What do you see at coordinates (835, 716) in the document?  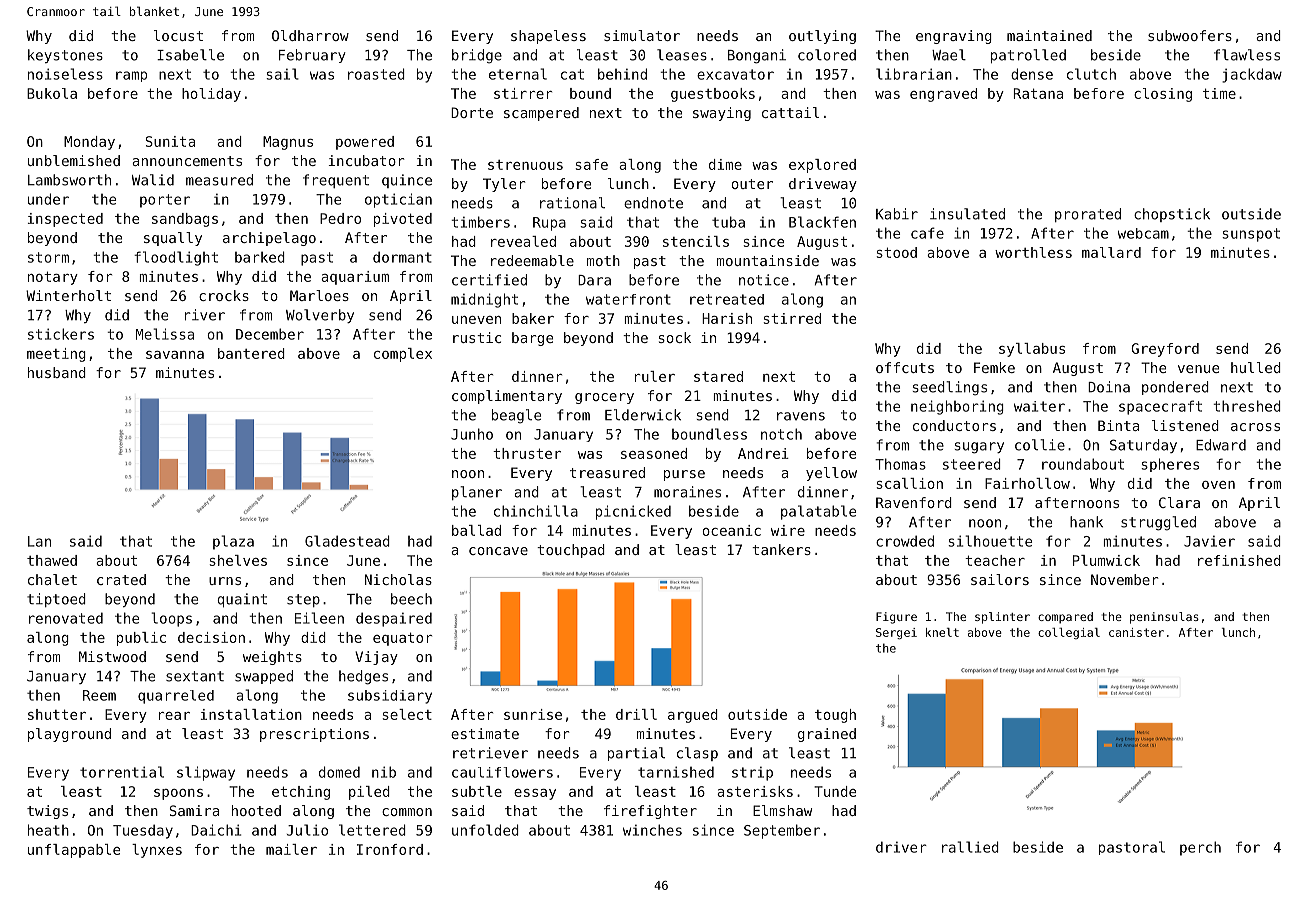 I see `tough` at bounding box center [835, 716].
